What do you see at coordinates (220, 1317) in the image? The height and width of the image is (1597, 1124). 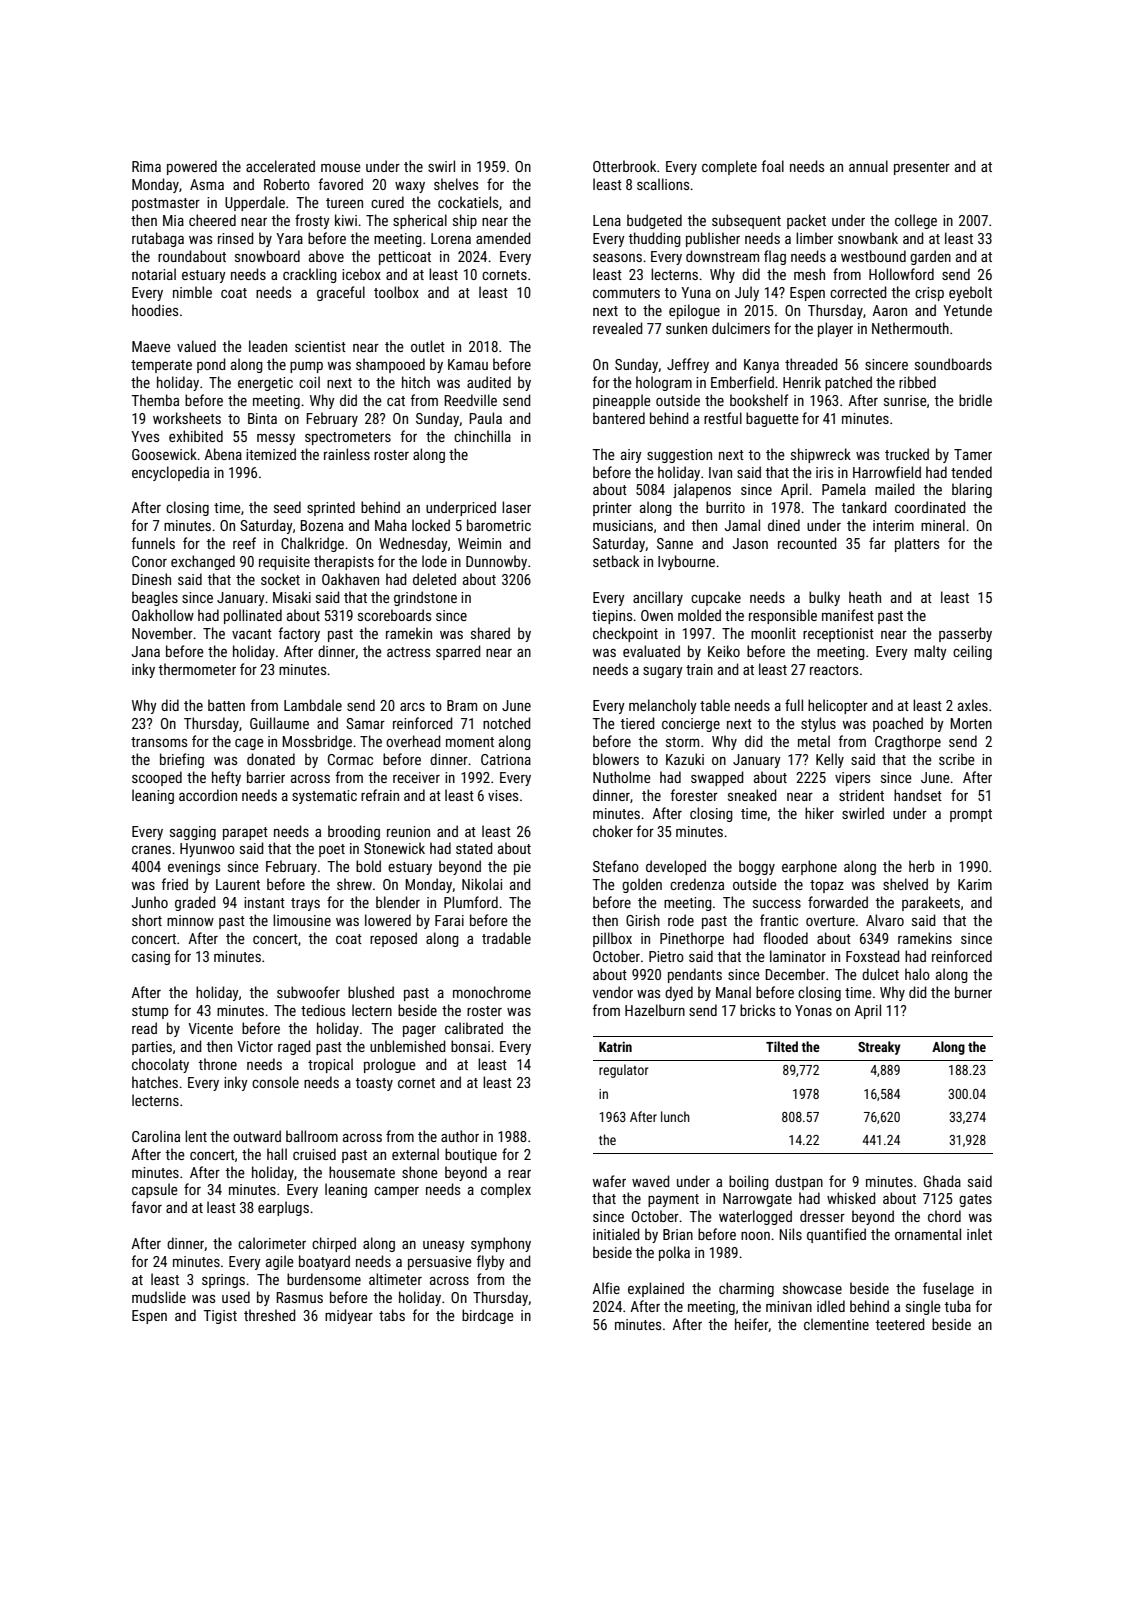 I see `Tigist` at bounding box center [220, 1317].
